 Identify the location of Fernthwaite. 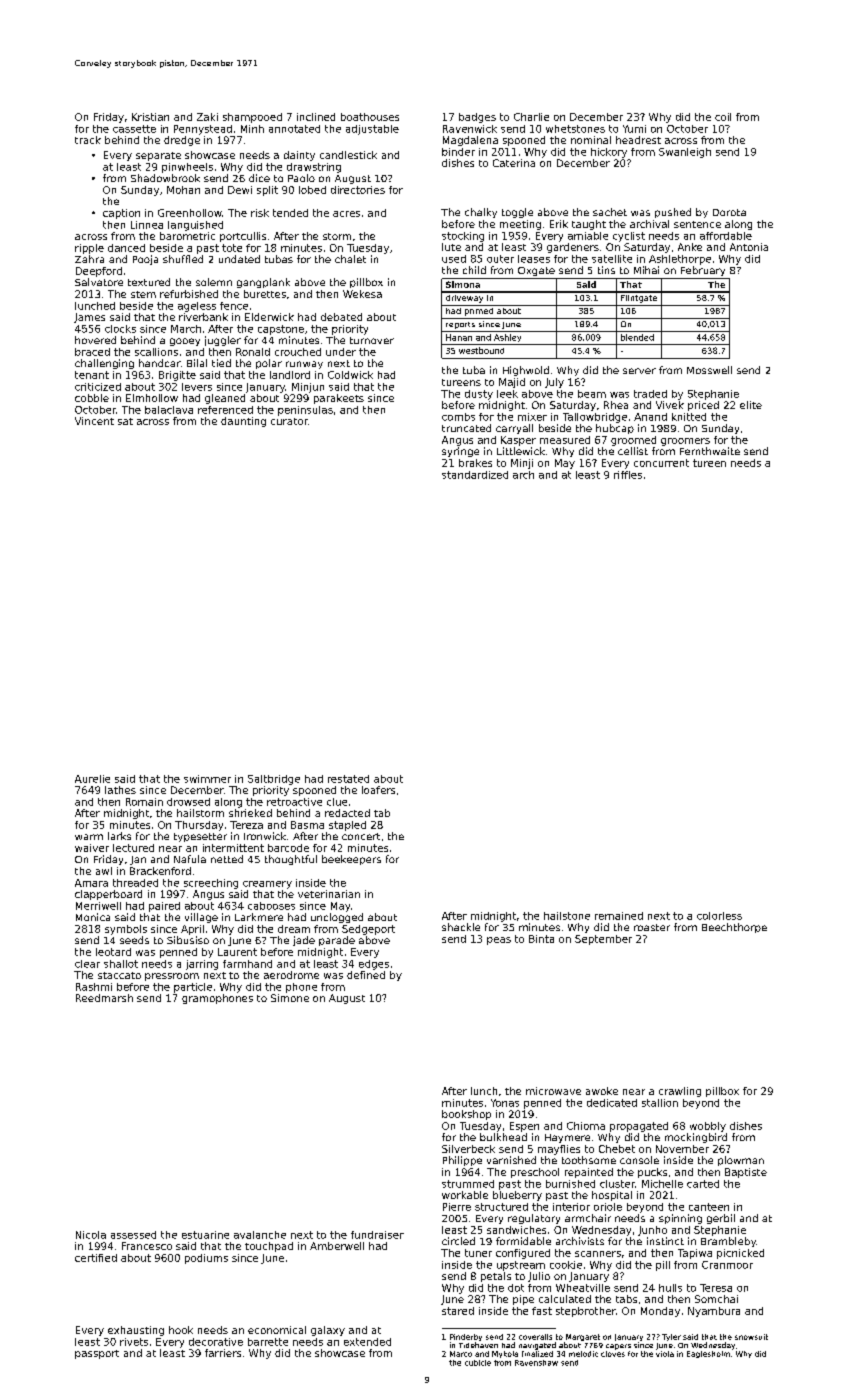
(710, 451).
